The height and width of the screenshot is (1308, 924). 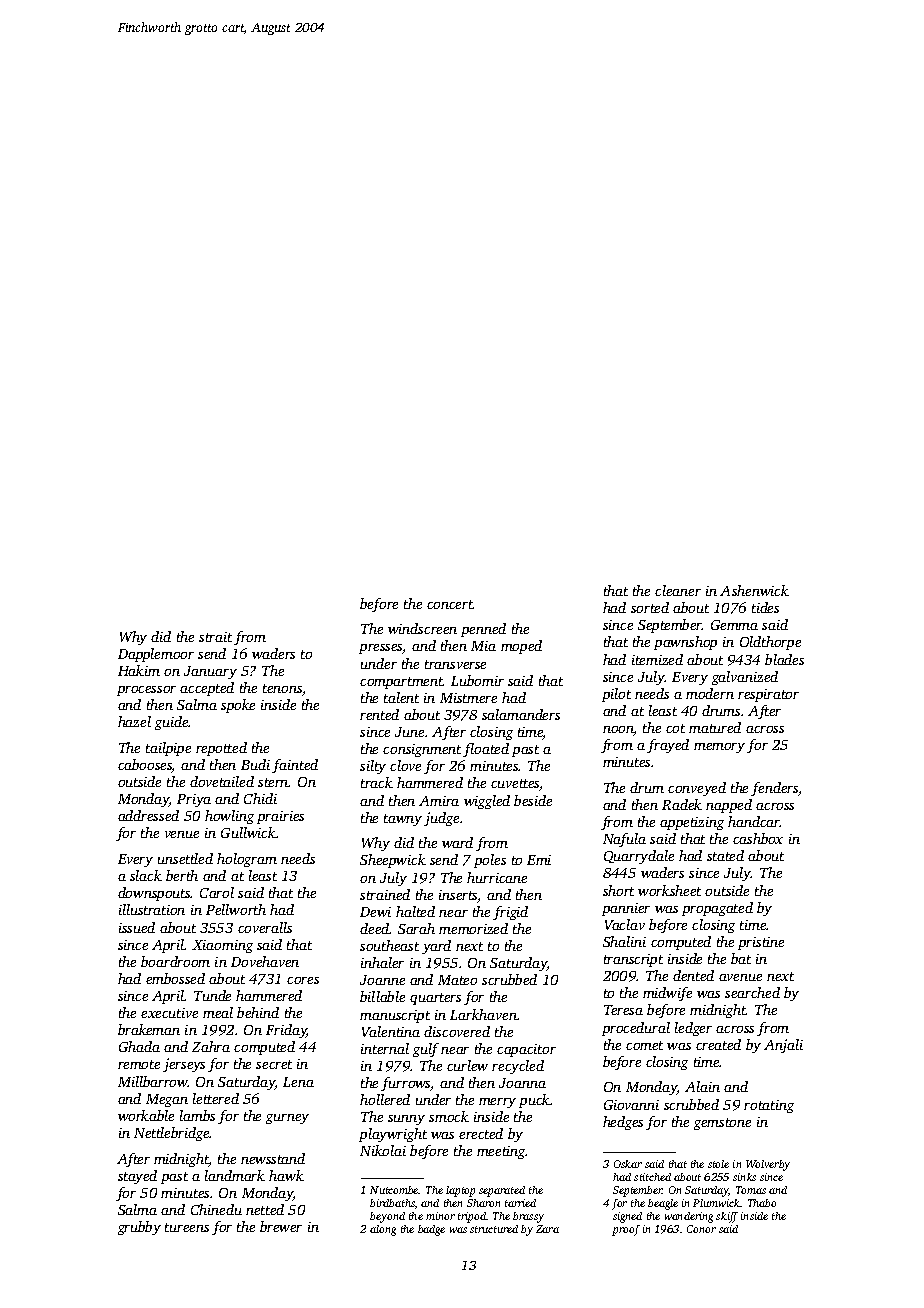 I want to click on strait, so click(x=215, y=637).
